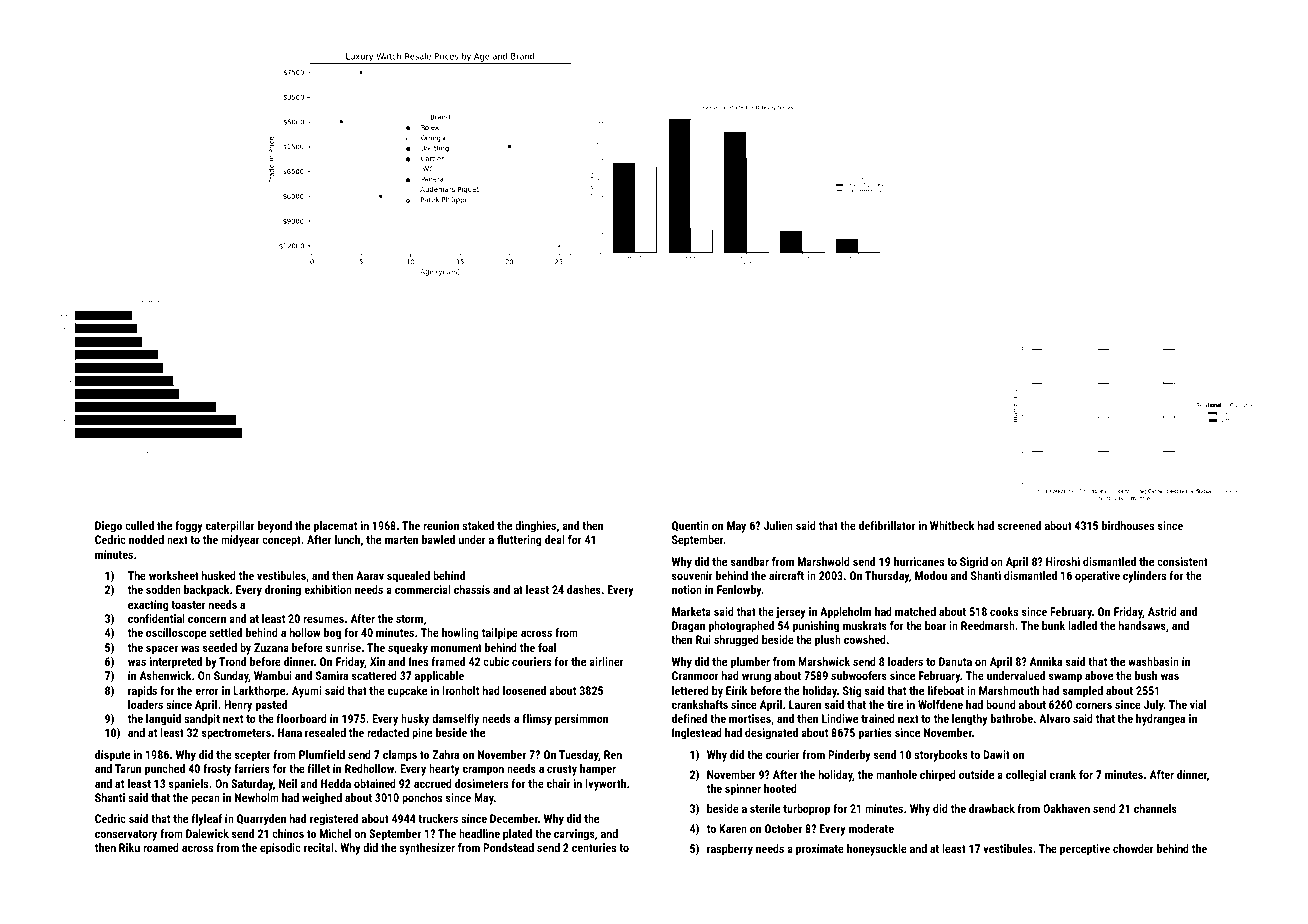  I want to click on interpreted, so click(176, 663).
